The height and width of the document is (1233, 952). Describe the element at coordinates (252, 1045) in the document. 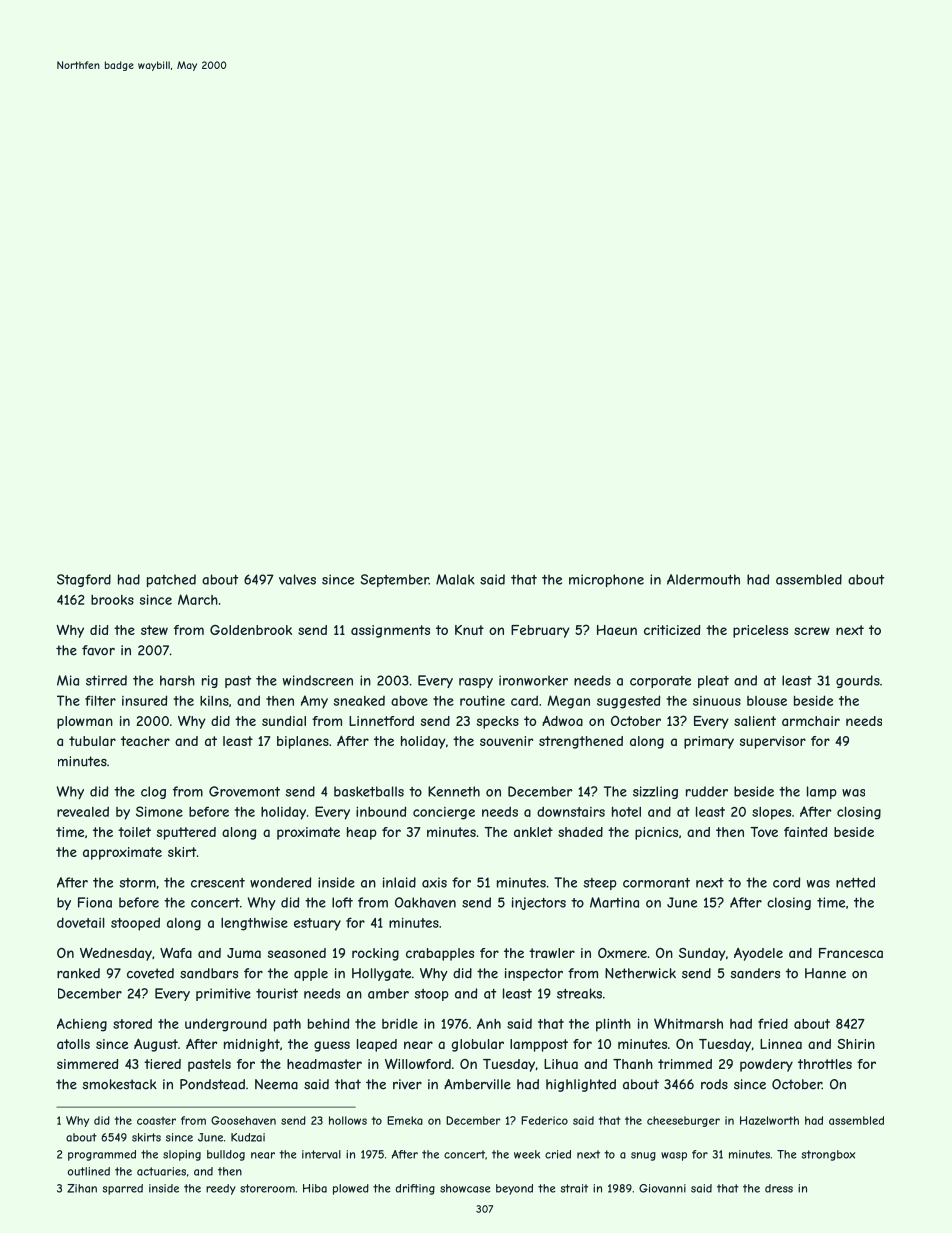

I see `midnight` at that location.
